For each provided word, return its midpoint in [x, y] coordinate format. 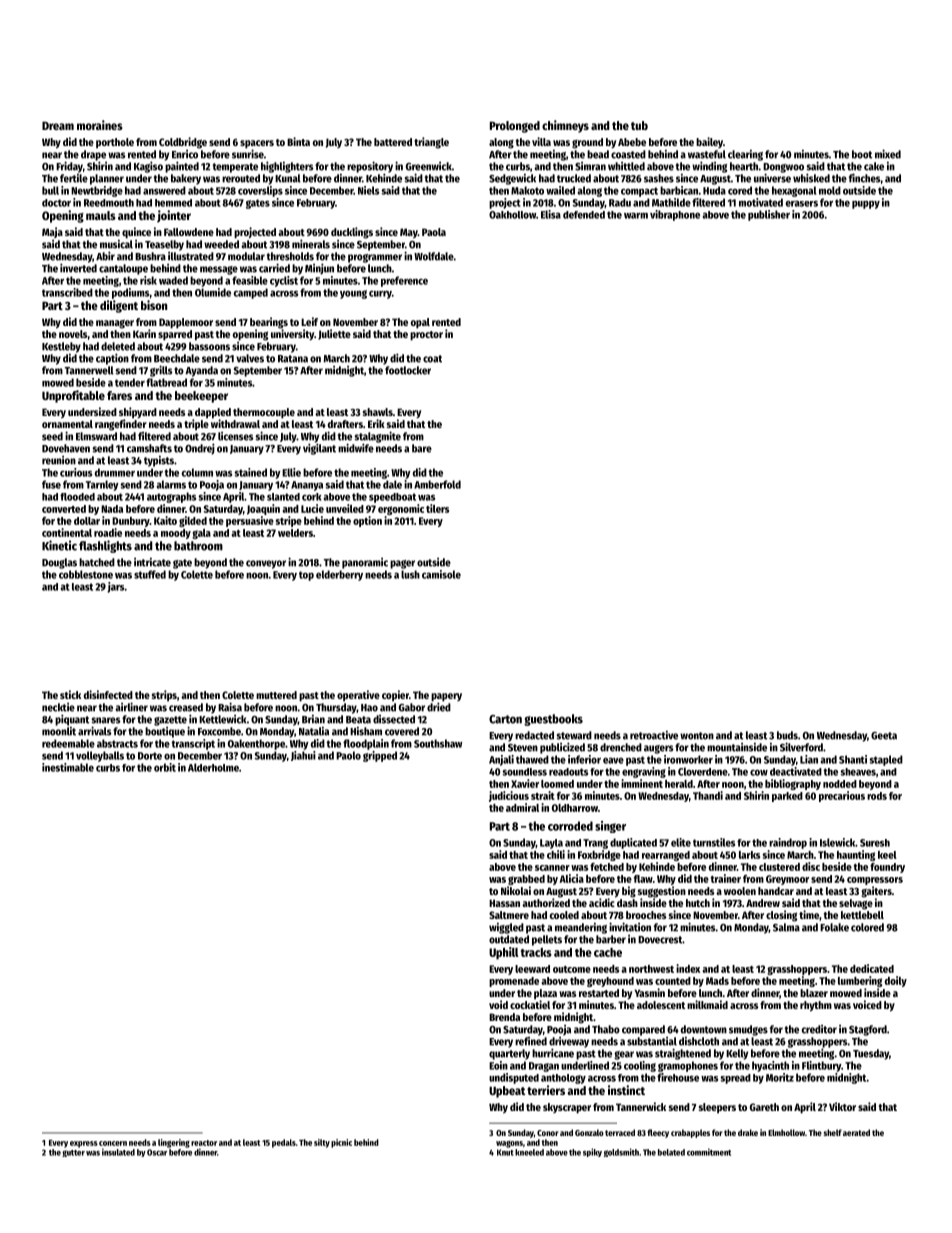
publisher [769, 215]
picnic [341, 1143]
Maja [52, 232]
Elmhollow [786, 1132]
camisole [441, 574]
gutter [73, 1153]
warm [636, 215]
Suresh [875, 843]
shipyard [138, 413]
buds [787, 735]
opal [420, 323]
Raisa [230, 707]
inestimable [68, 767]
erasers [802, 204]
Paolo [348, 755]
